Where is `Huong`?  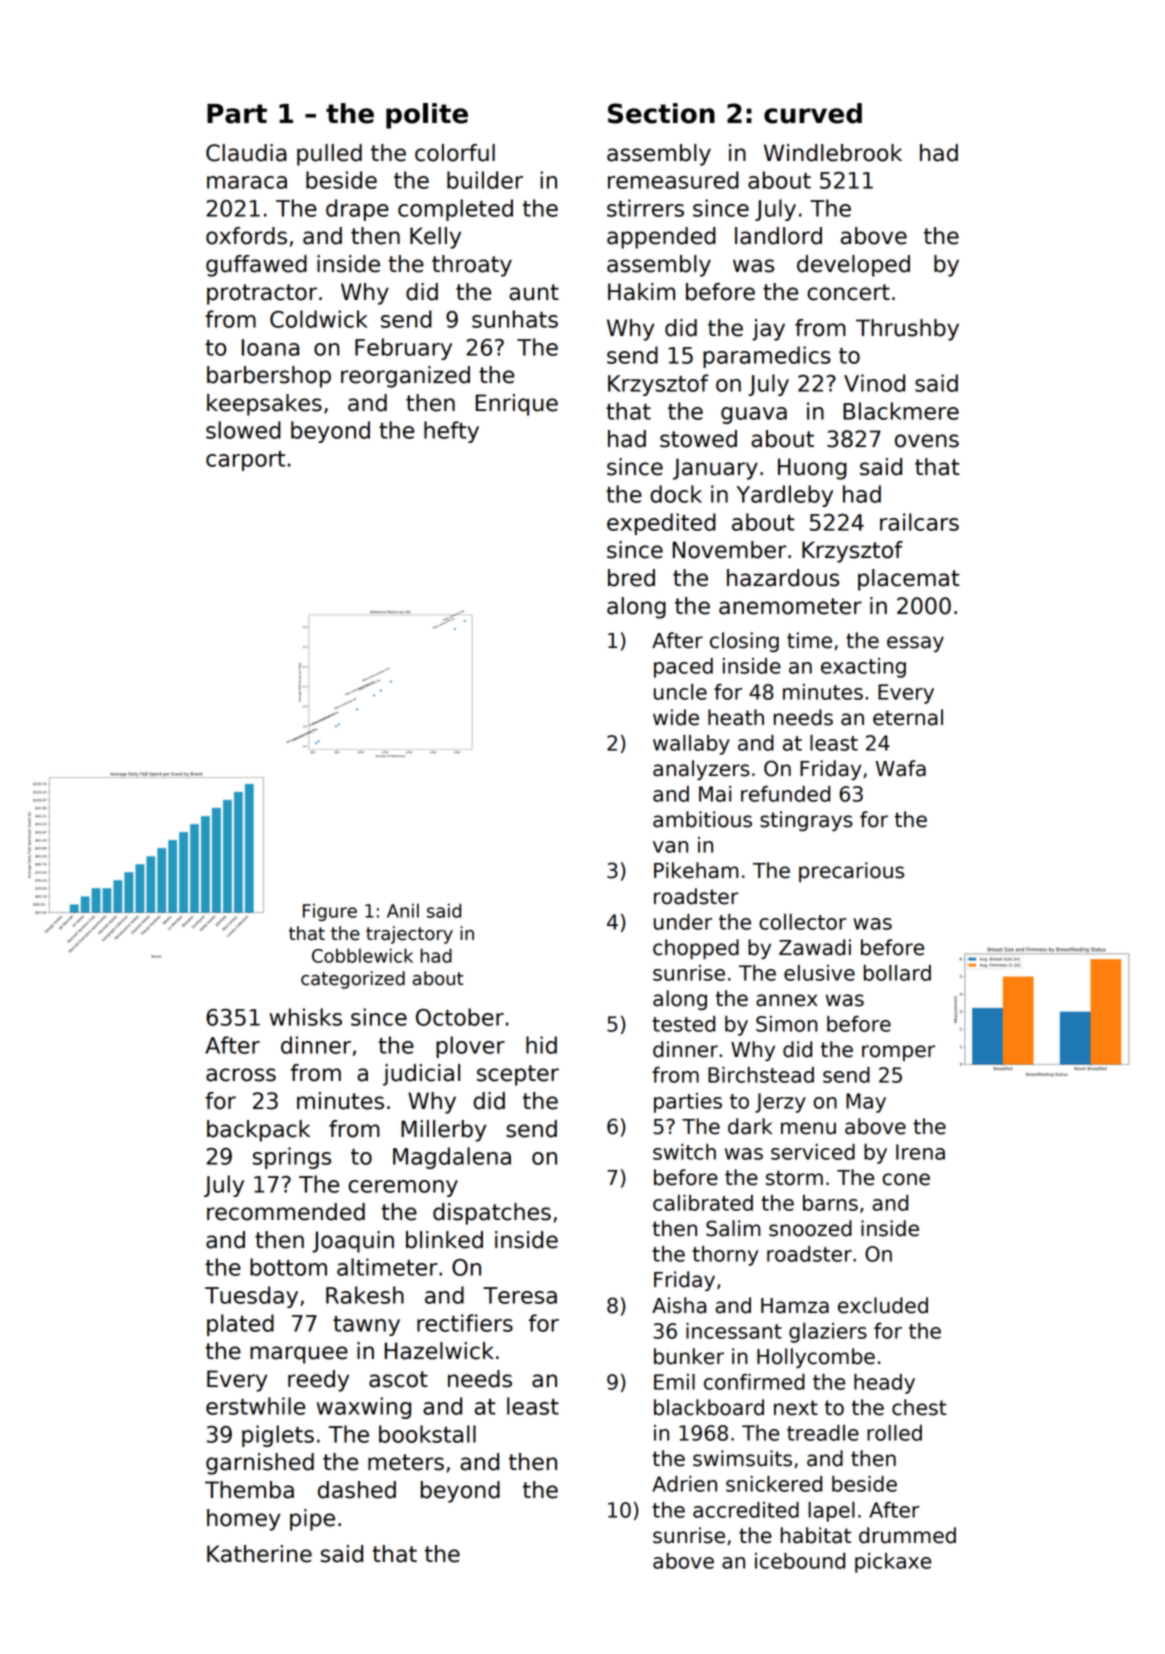
Huong is located at coordinates (812, 469).
